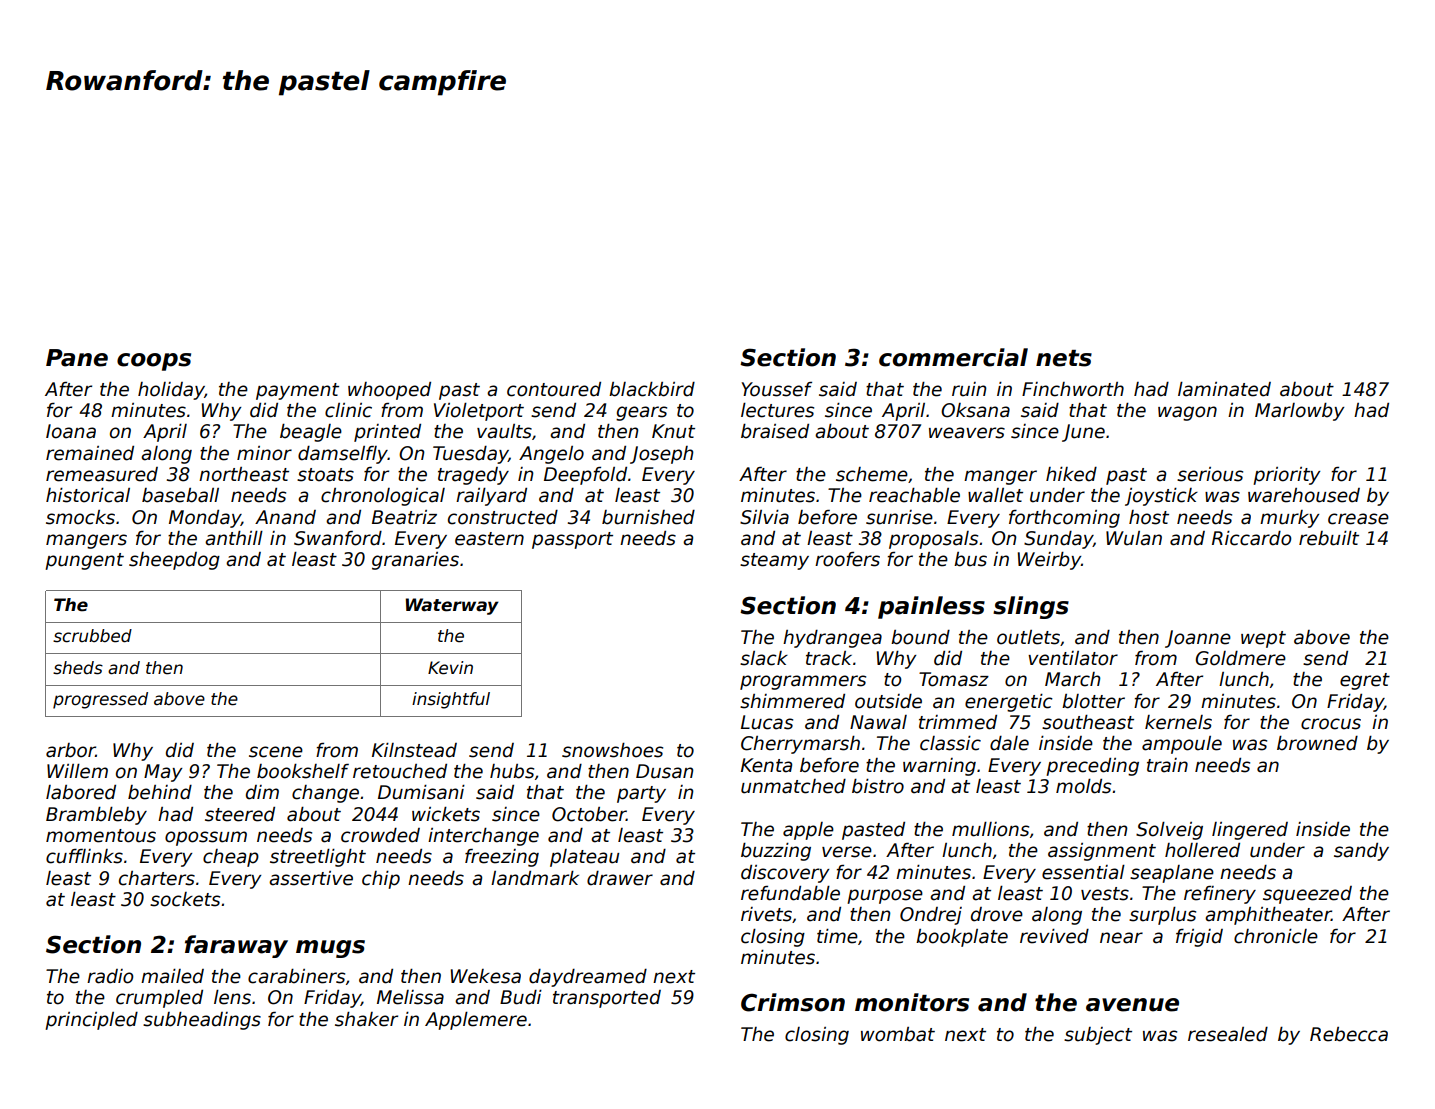 This screenshot has height=1109, width=1435. I want to click on crocus, so click(1331, 724).
